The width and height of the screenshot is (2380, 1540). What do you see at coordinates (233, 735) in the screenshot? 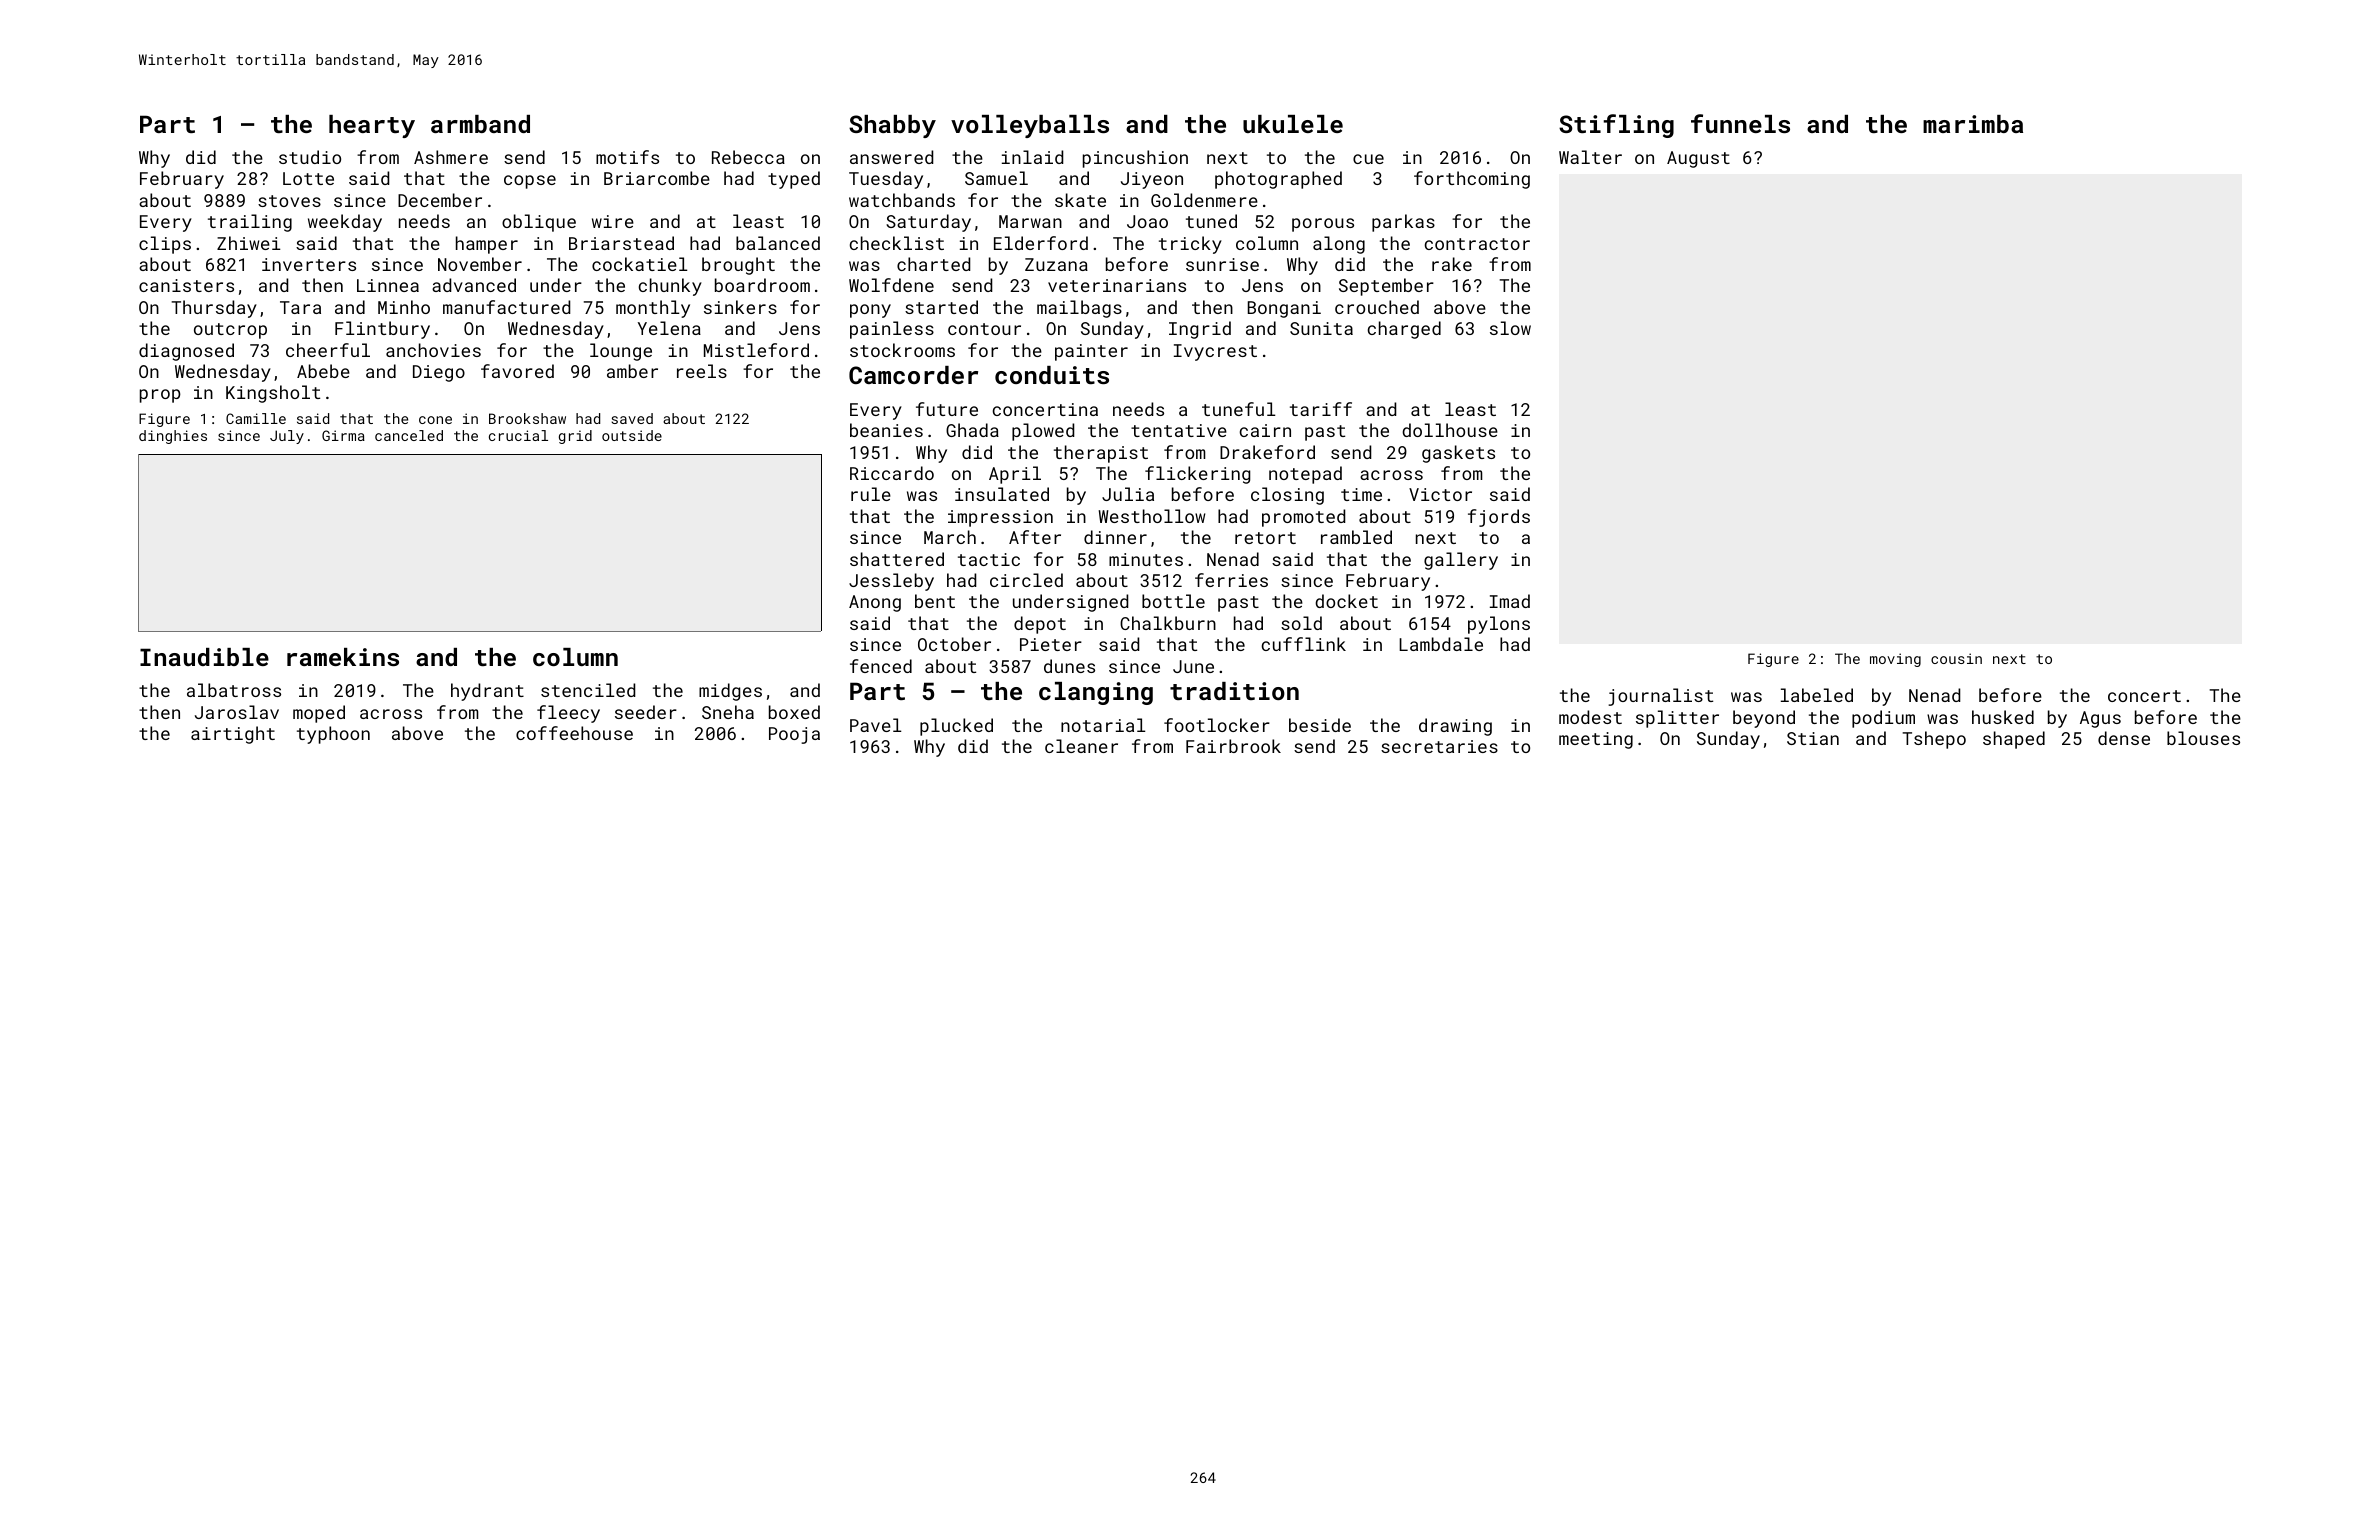
I see `airtight` at bounding box center [233, 735].
